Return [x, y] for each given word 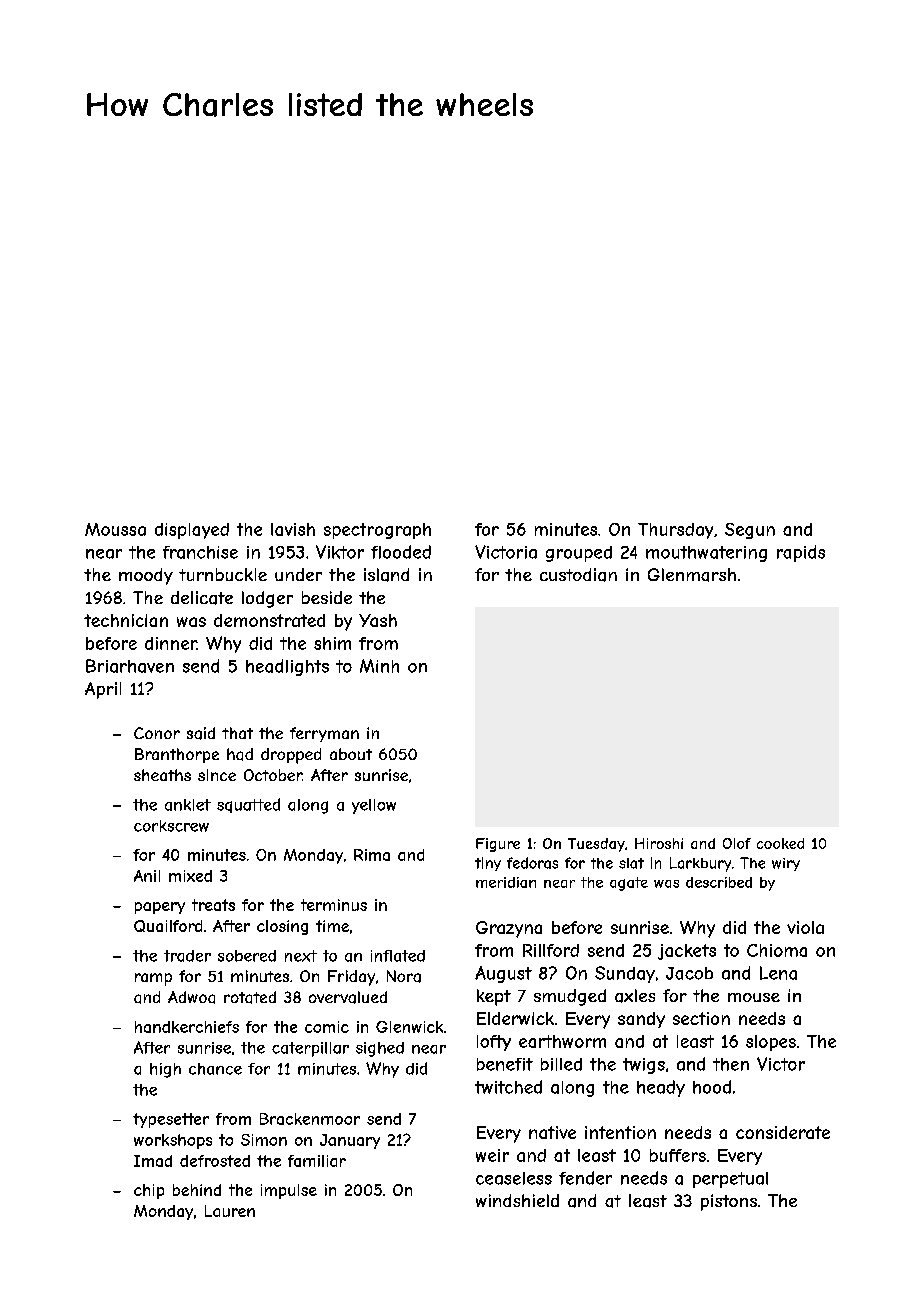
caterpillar [310, 1049]
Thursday [675, 531]
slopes [771, 1043]
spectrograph [377, 531]
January [350, 1141]
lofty [494, 1043]
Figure [498, 845]
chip [149, 1191]
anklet [188, 805]
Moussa [115, 529]
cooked [780, 843]
